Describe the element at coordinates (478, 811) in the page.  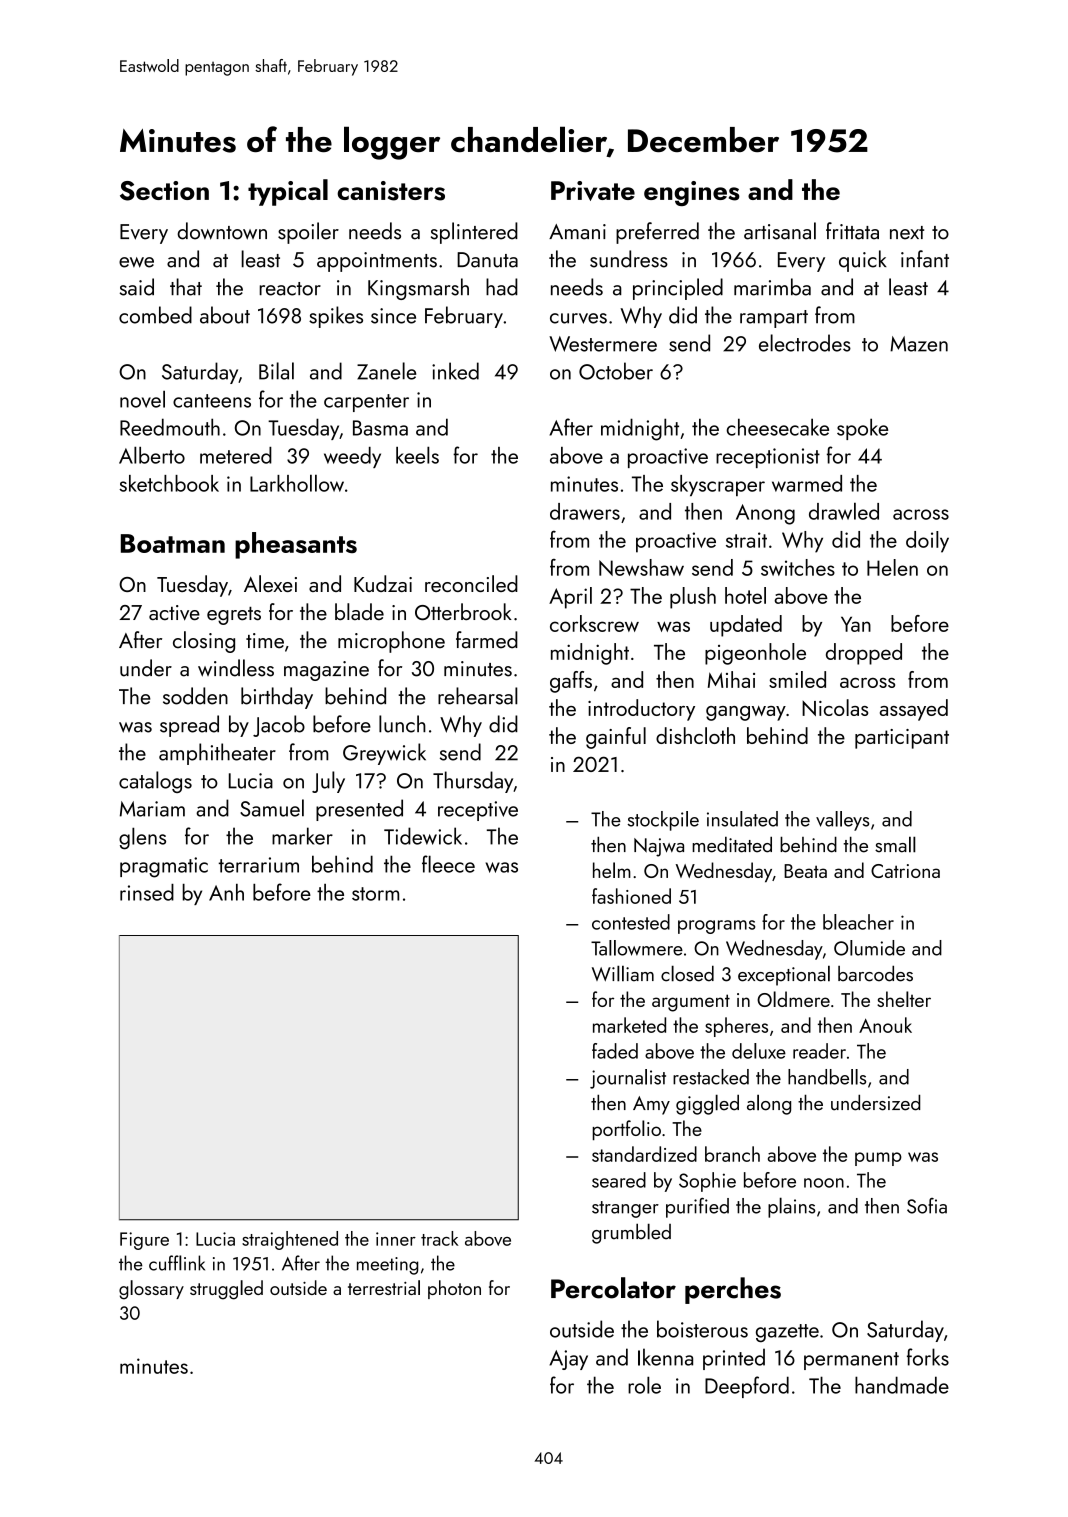
I see `receptive` at that location.
